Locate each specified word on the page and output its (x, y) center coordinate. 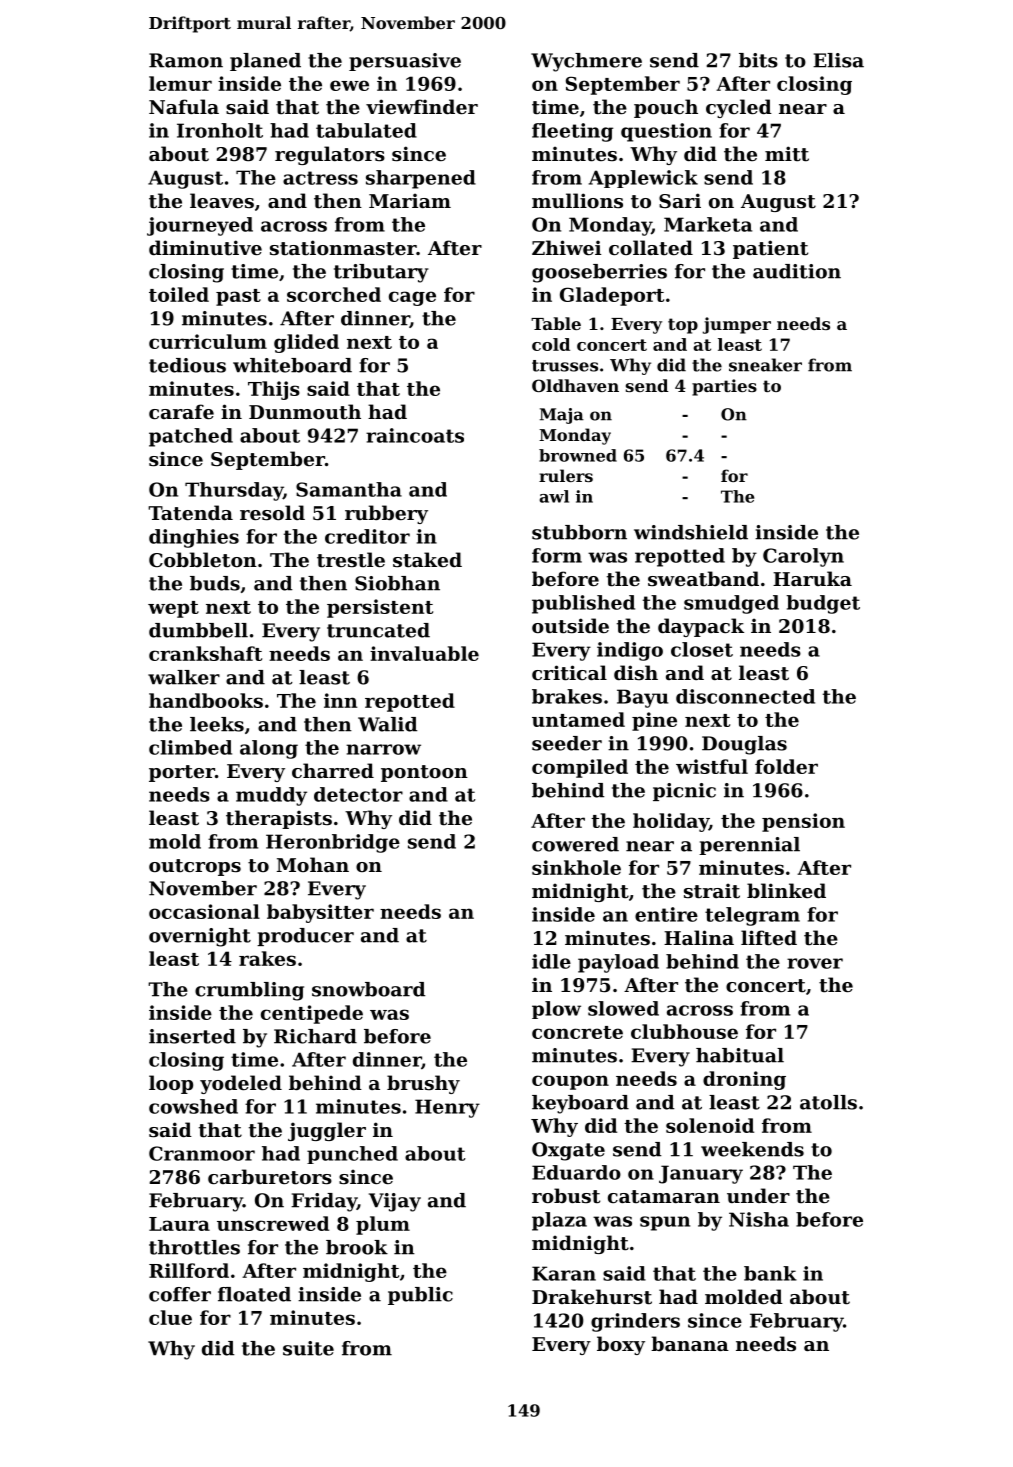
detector (358, 794)
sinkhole (576, 867)
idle (551, 961)
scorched (334, 294)
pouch (666, 108)
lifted (769, 938)
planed (265, 62)
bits (758, 60)
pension (803, 822)
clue (170, 1317)
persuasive (405, 62)
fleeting (572, 132)
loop (171, 1084)
